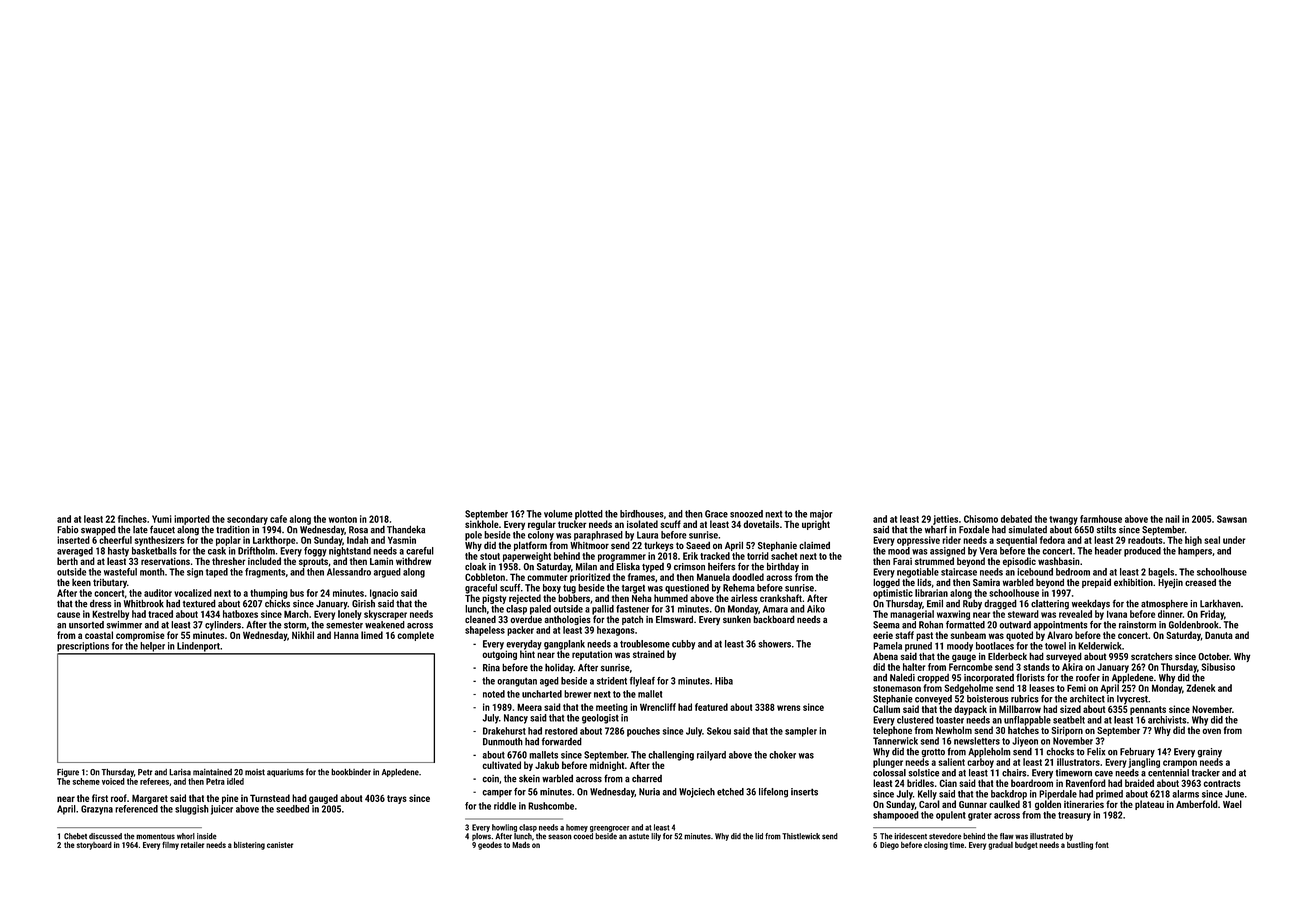 The width and height of the page is (1308, 924). Describe the element at coordinates (132, 519) in the page. I see `finches` at that location.
